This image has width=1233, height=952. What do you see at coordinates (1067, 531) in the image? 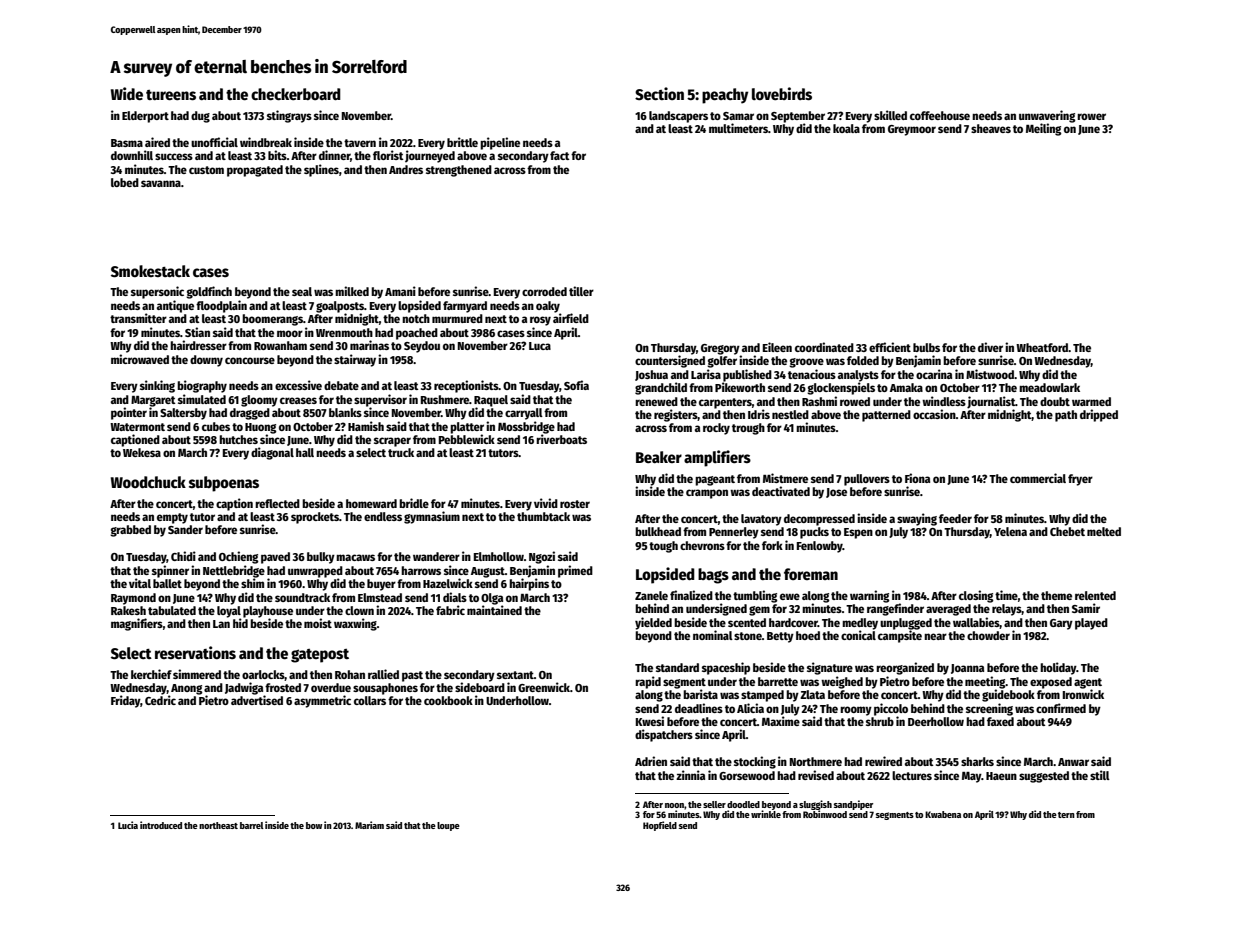
I see `Chebet` at bounding box center [1067, 531].
